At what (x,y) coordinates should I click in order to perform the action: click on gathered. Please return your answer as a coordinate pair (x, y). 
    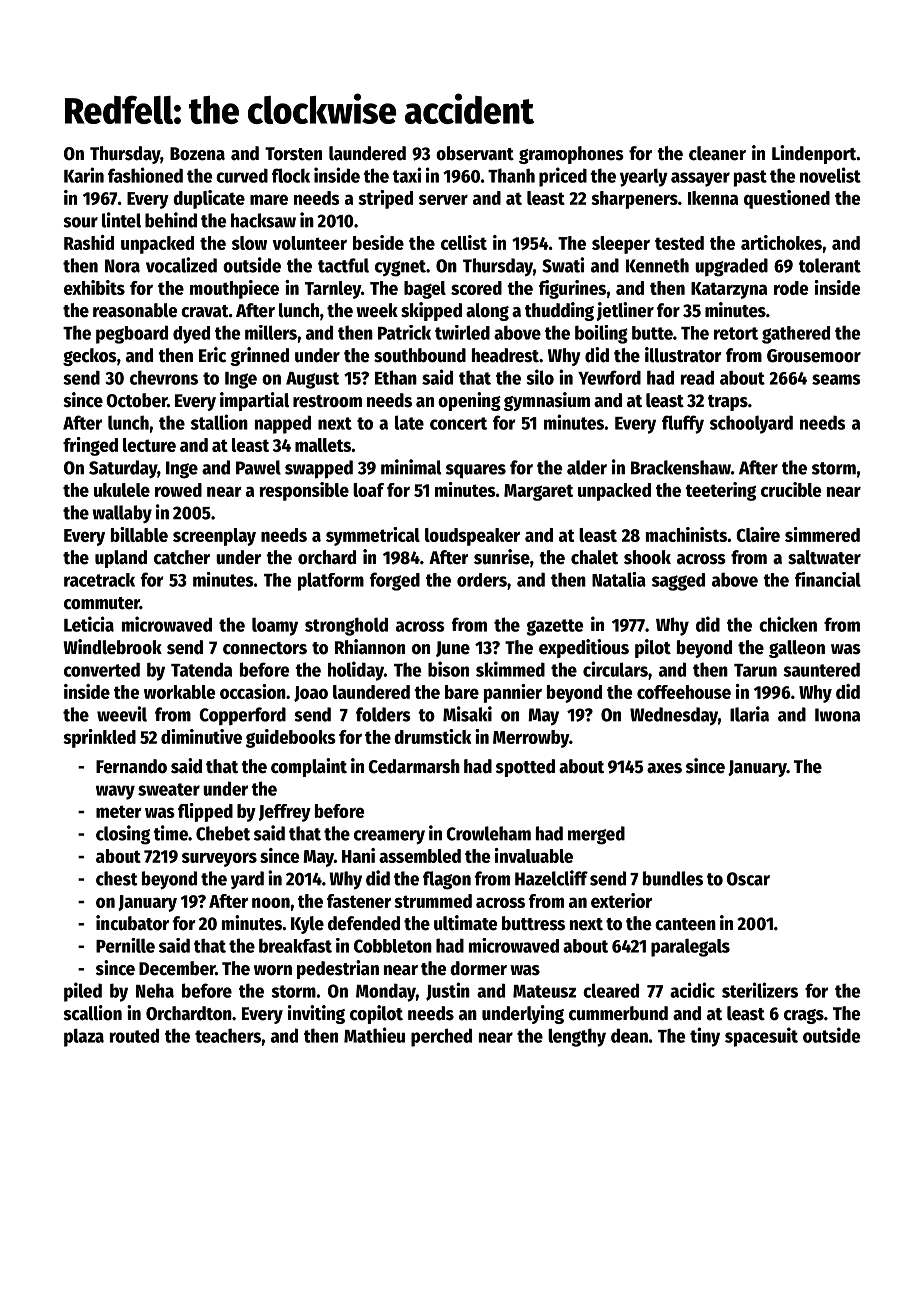
    Looking at the image, I should click on (796, 335).
